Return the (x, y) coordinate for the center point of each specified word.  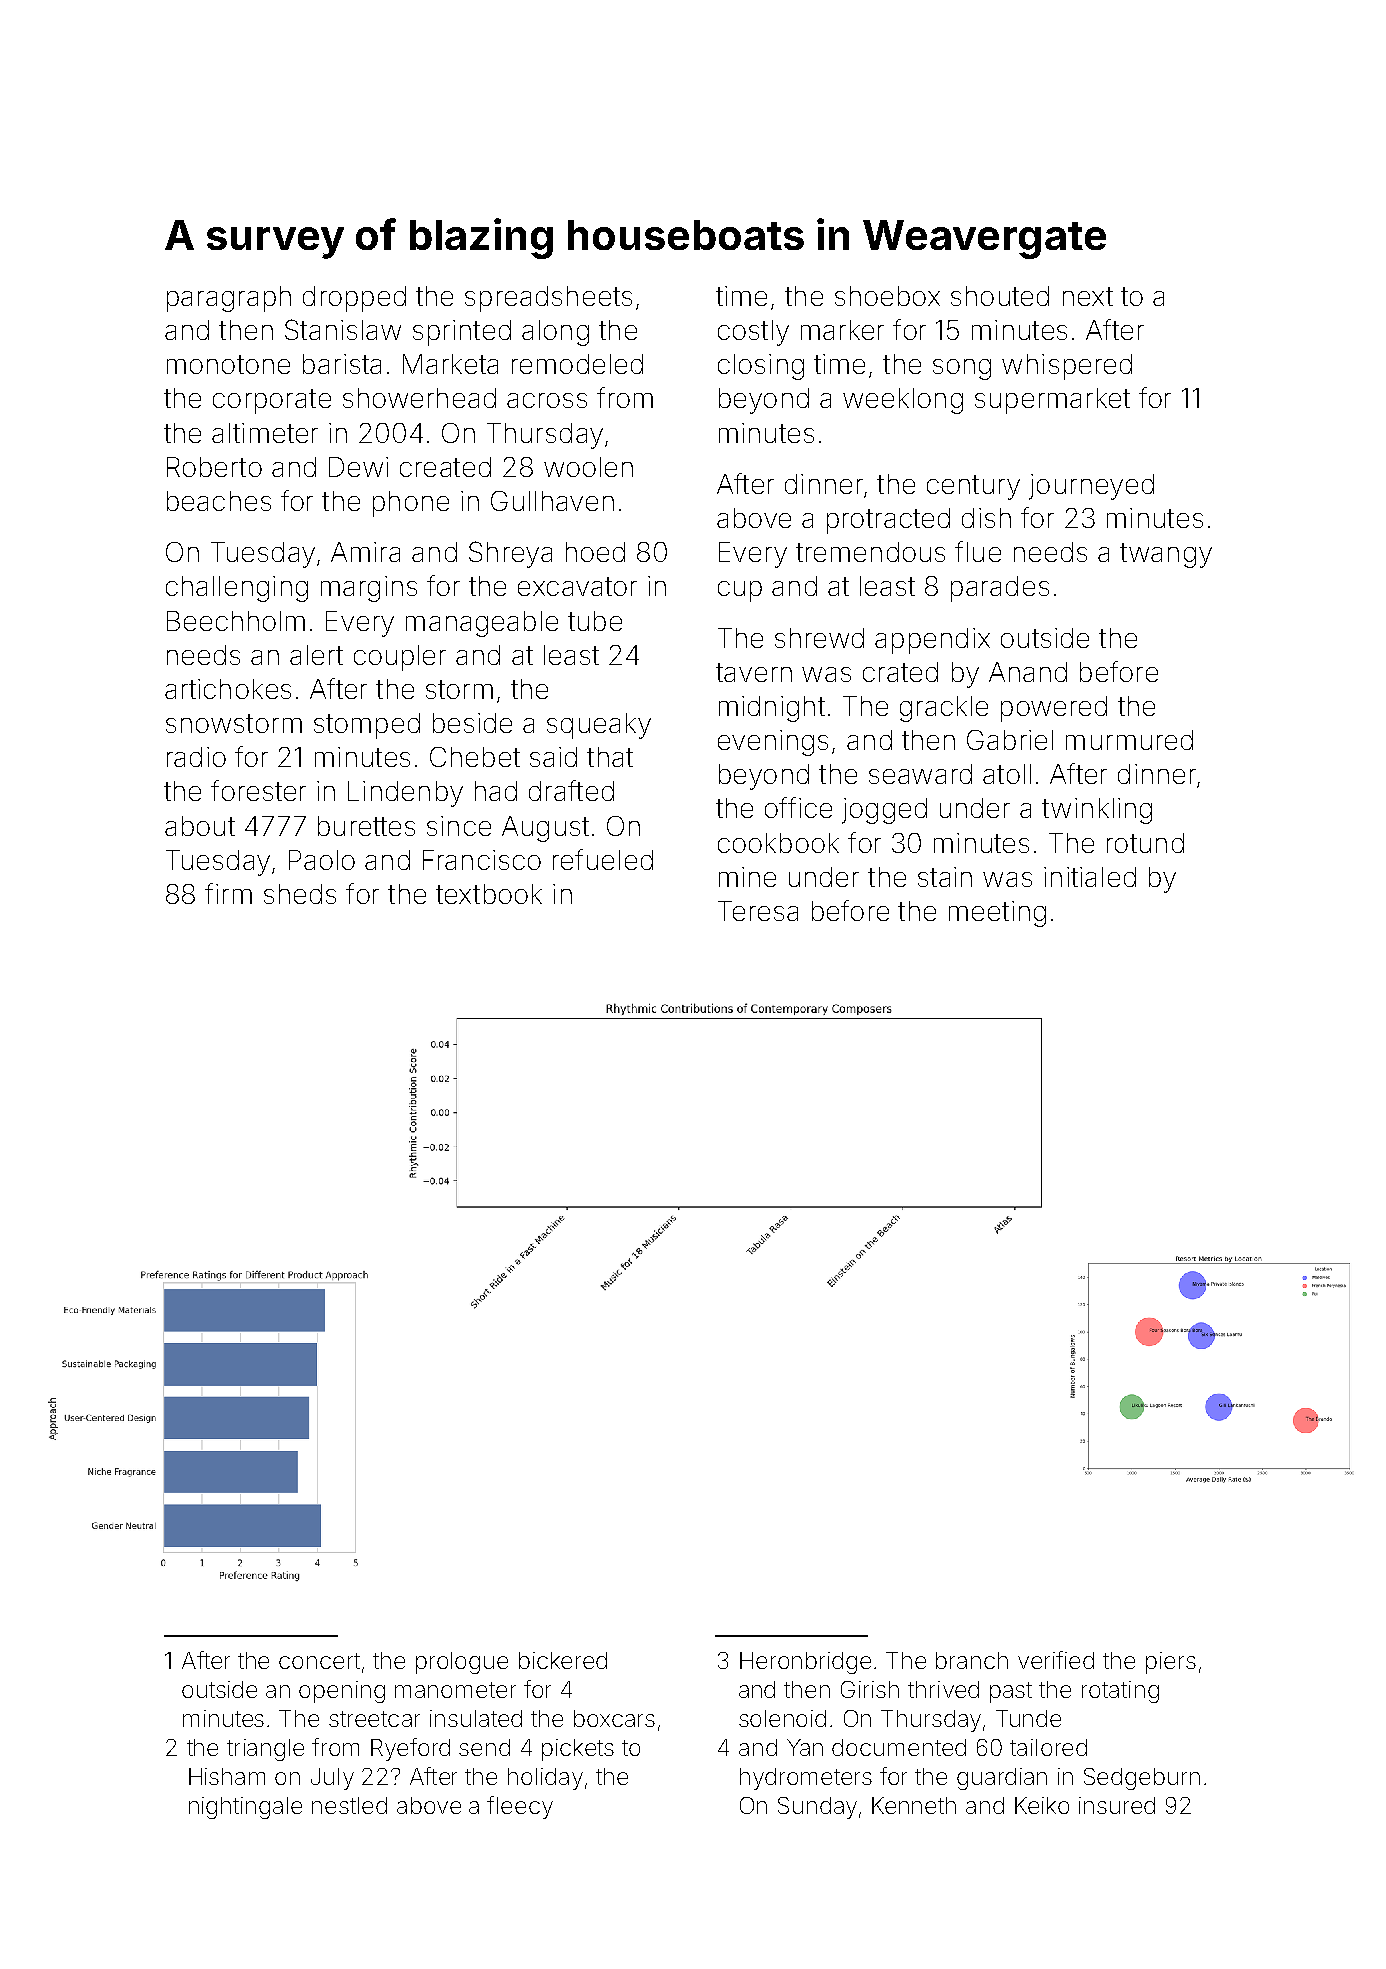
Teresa (758, 911)
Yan (805, 1747)
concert (319, 1661)
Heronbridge (805, 1663)
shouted (1000, 296)
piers (1171, 1663)
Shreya (510, 554)
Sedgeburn (1142, 1779)
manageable (482, 624)
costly (753, 333)
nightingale (245, 1808)
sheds (300, 894)
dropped (354, 299)
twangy (1166, 555)
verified (1056, 1660)
